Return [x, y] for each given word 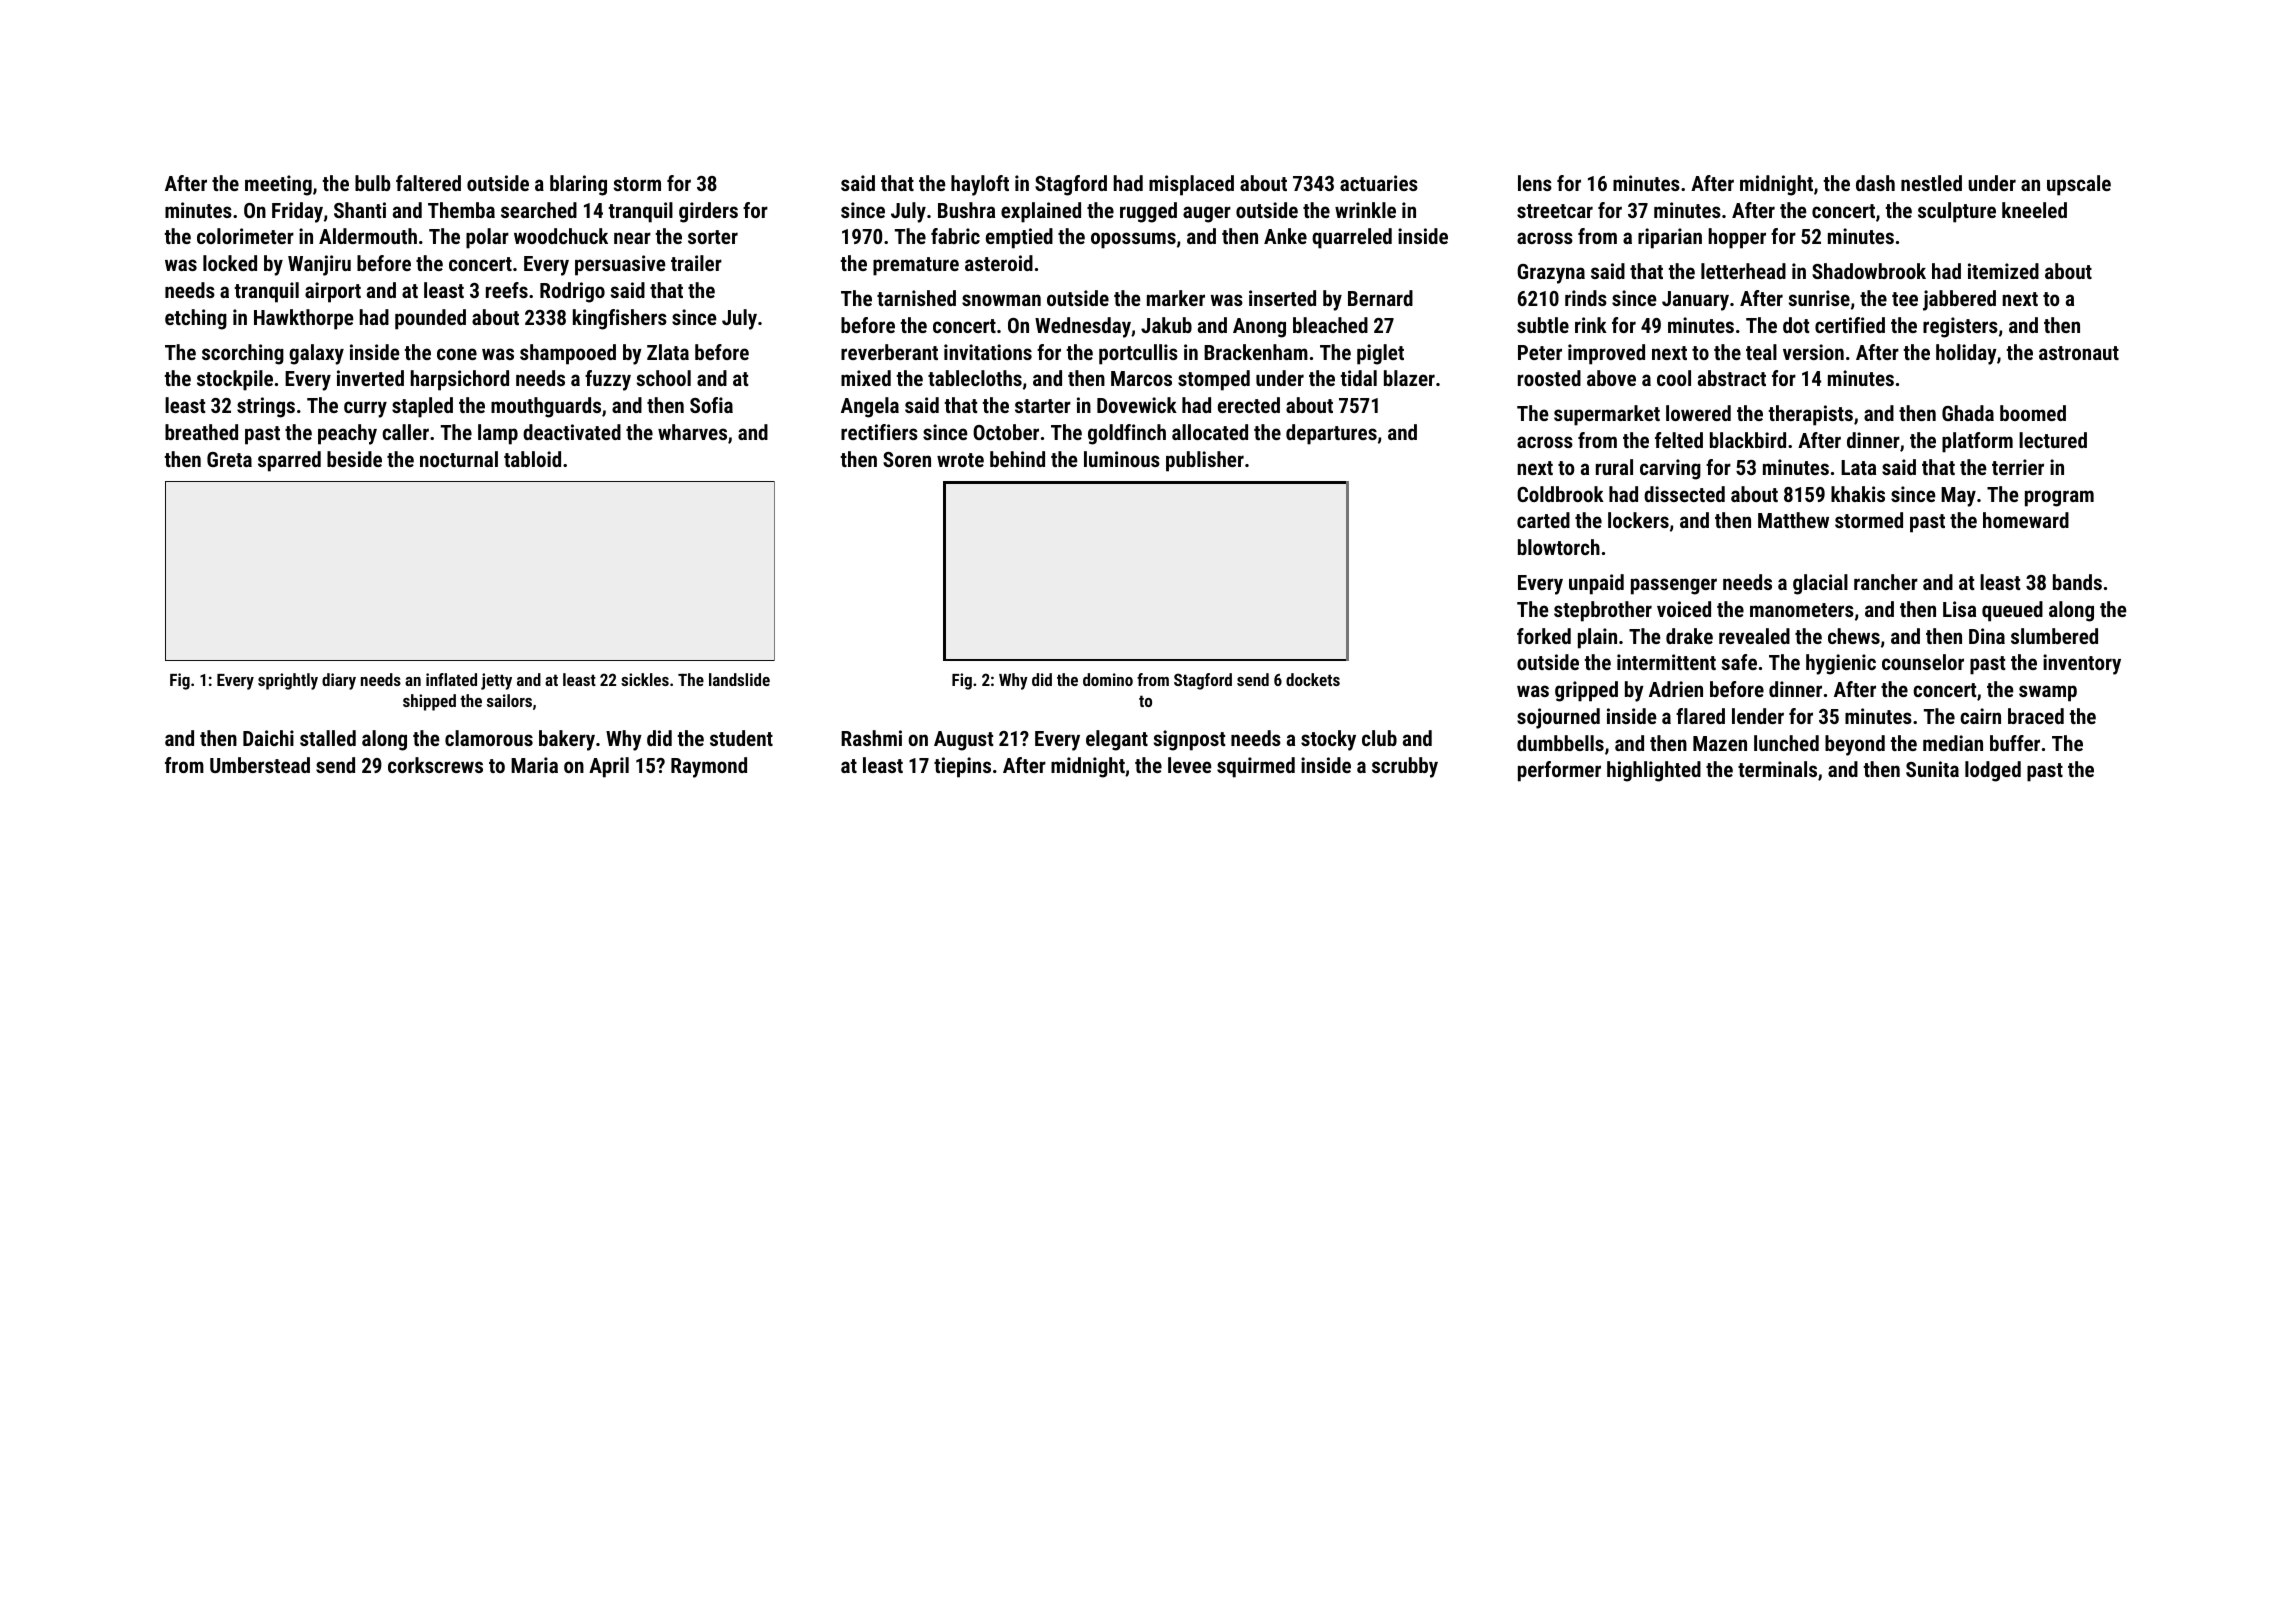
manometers [1802, 610]
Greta [229, 459]
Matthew [1793, 520]
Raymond [709, 767]
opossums [1133, 240]
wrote [960, 460]
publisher [1205, 461]
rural [1614, 467]
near [632, 238]
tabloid [532, 459]
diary [339, 681]
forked [1544, 636]
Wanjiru [319, 265]
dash [1875, 183]
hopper [1737, 238]
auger [1207, 214]
